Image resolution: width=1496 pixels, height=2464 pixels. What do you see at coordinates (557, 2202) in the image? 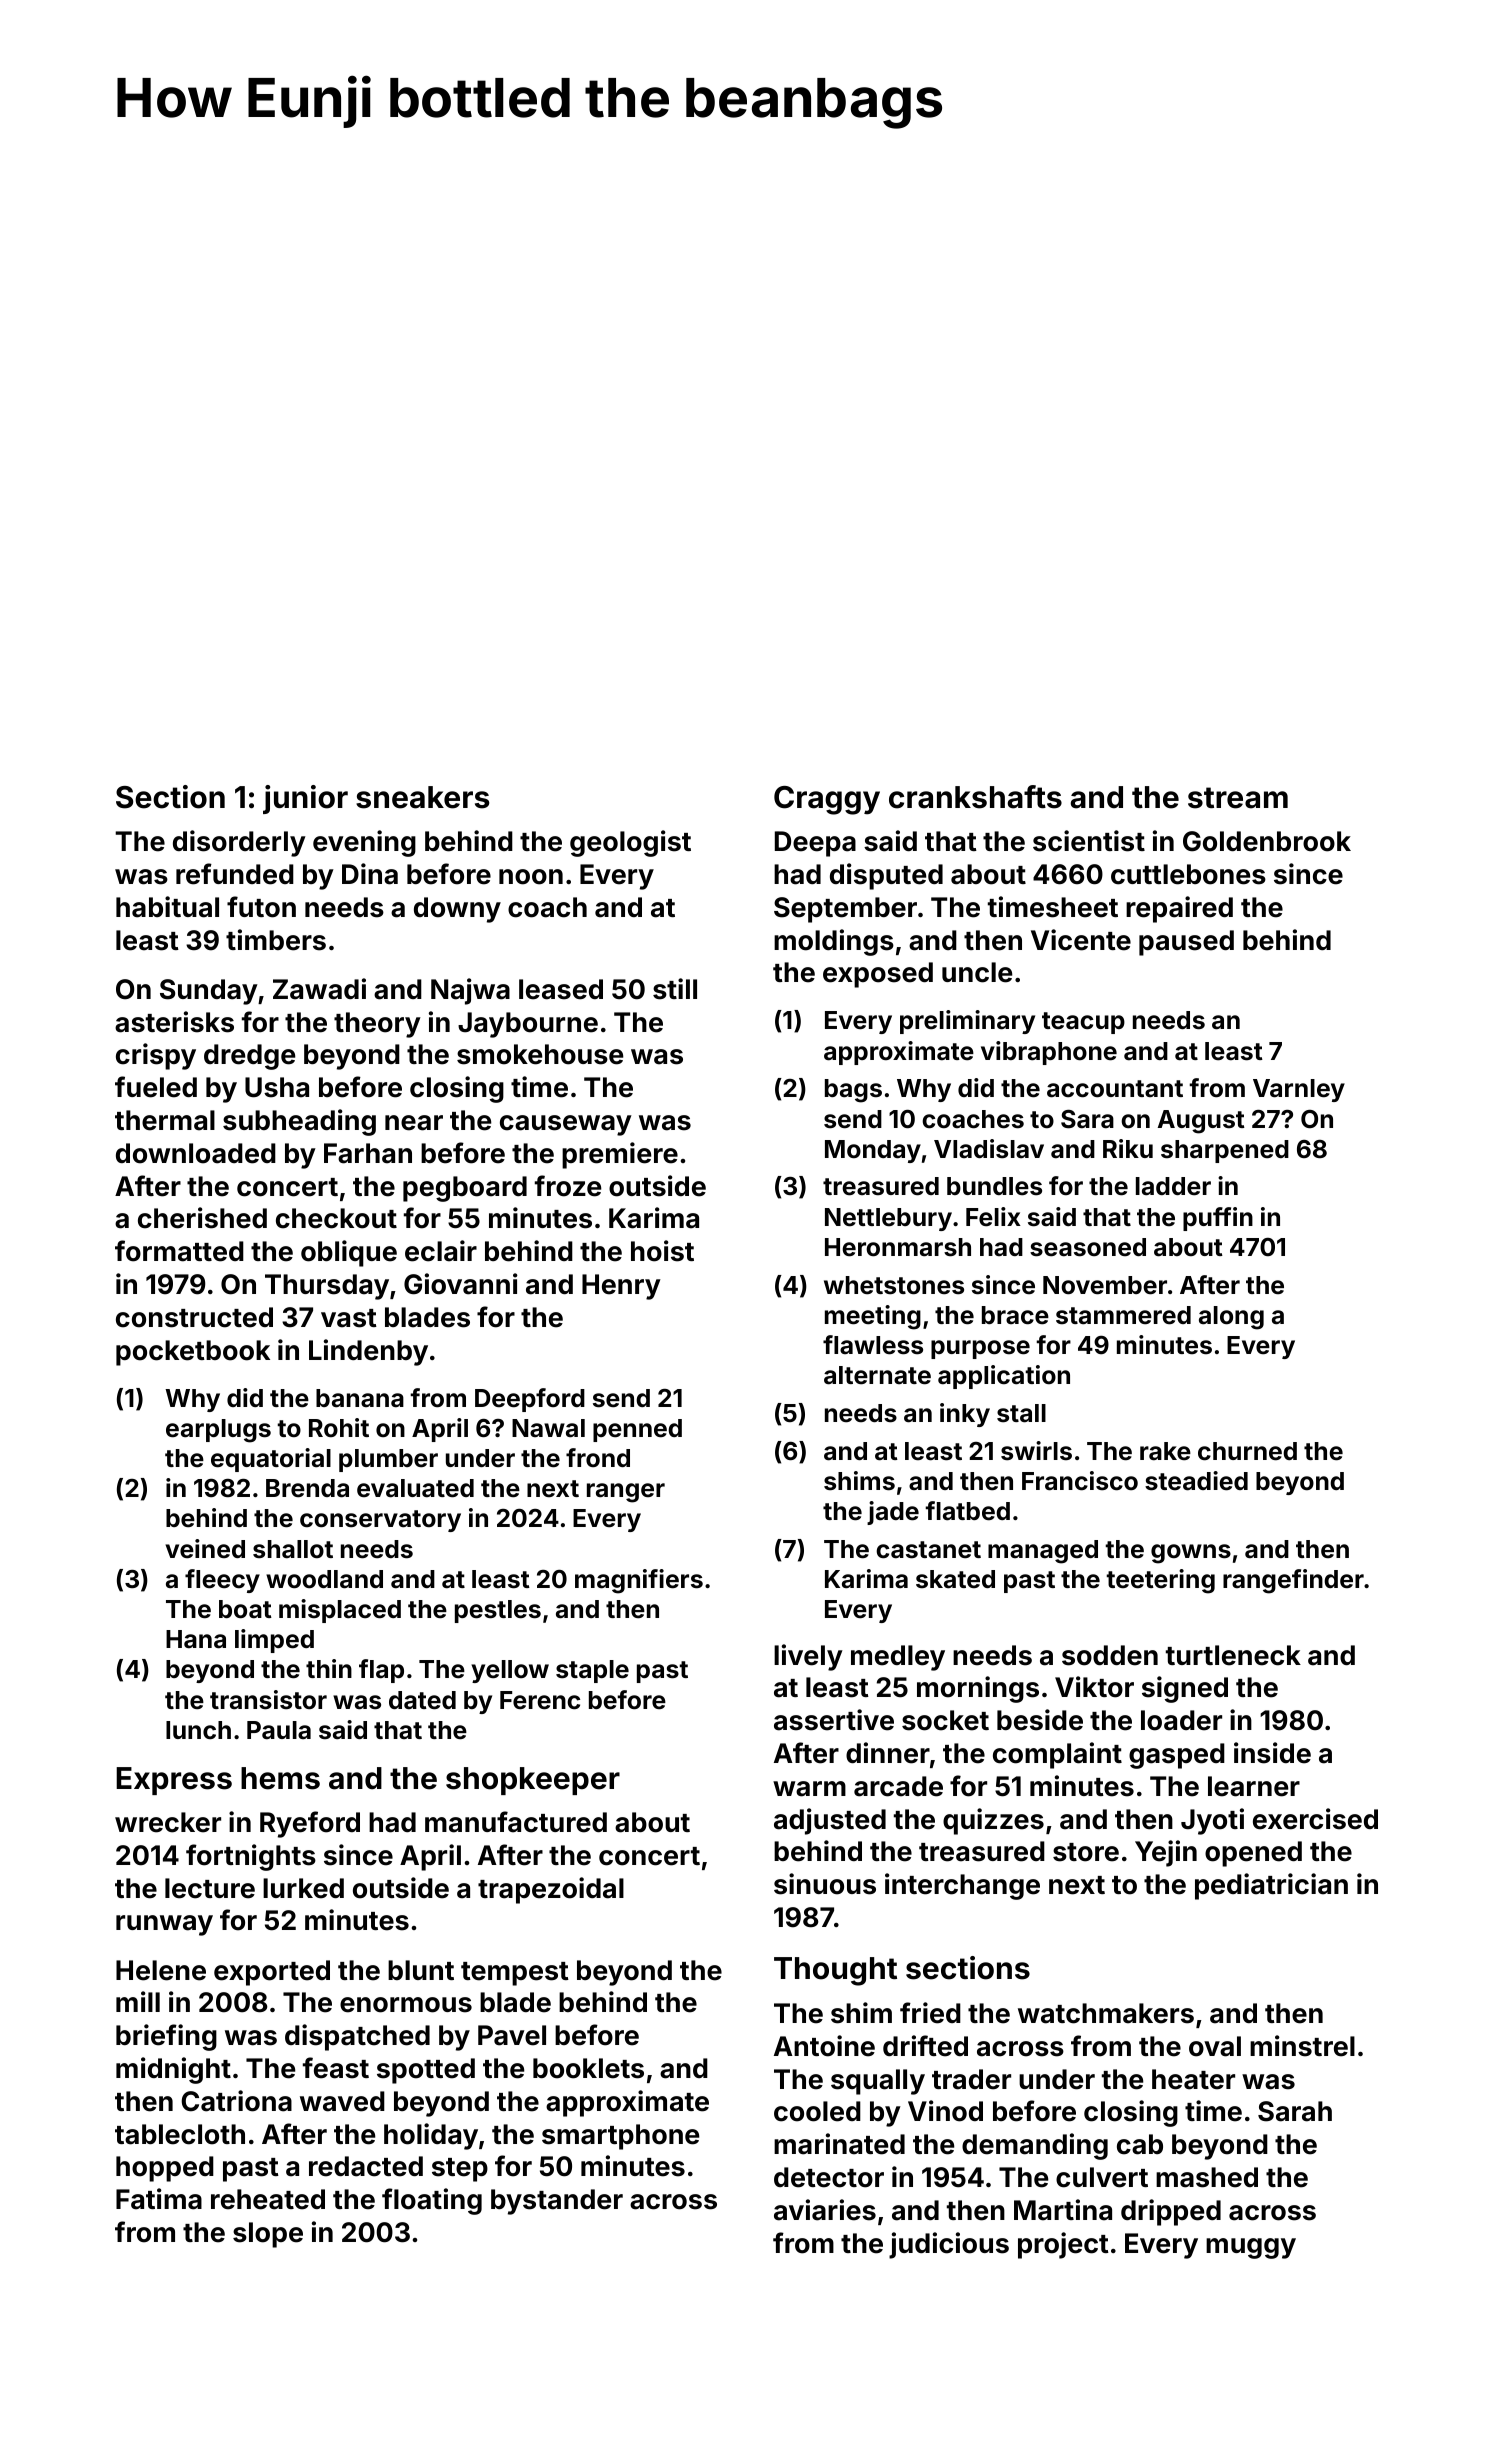
I see `bystander` at bounding box center [557, 2202].
